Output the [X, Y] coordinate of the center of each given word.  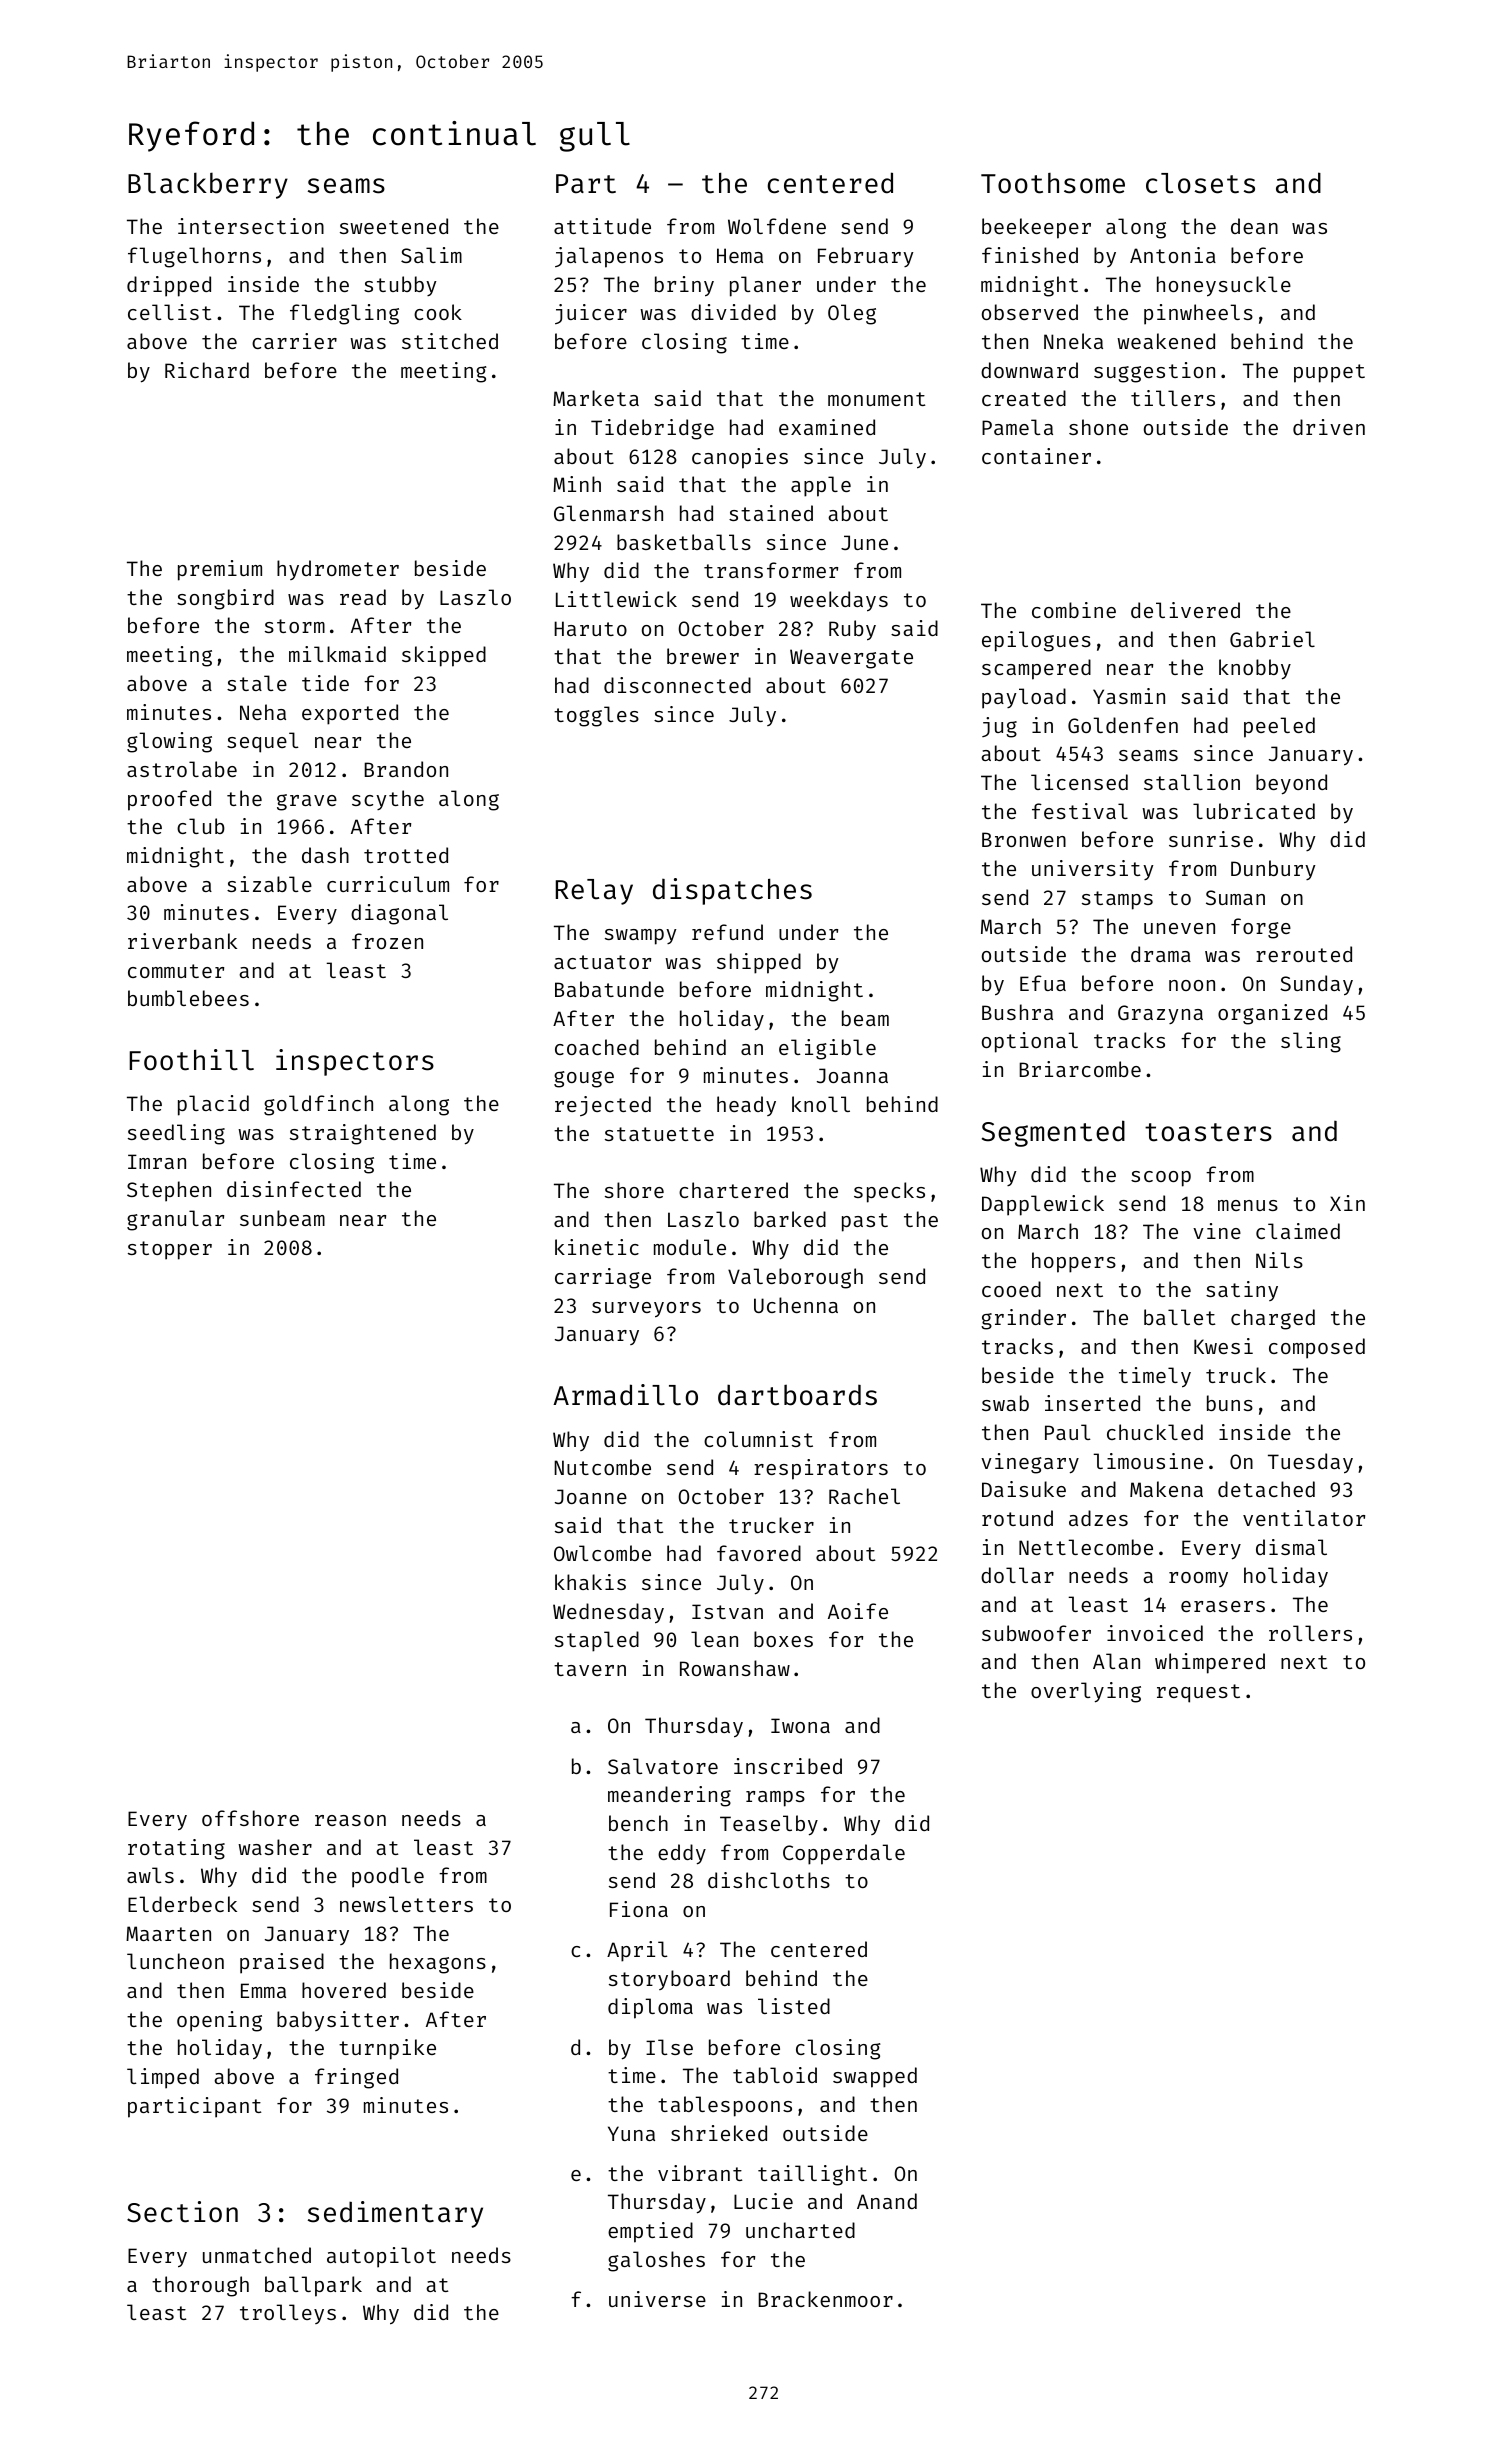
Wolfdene [777, 226]
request [1198, 1693]
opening [219, 2021]
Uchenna [796, 1305]
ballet [1179, 1317]
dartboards [797, 1395]
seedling [176, 1134]
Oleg [852, 314]
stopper [170, 1250]
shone [1098, 427]
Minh [577, 484]
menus [1248, 1205]
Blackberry [208, 185]
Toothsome [1053, 183]
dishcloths [769, 1880]
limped [163, 2078]
